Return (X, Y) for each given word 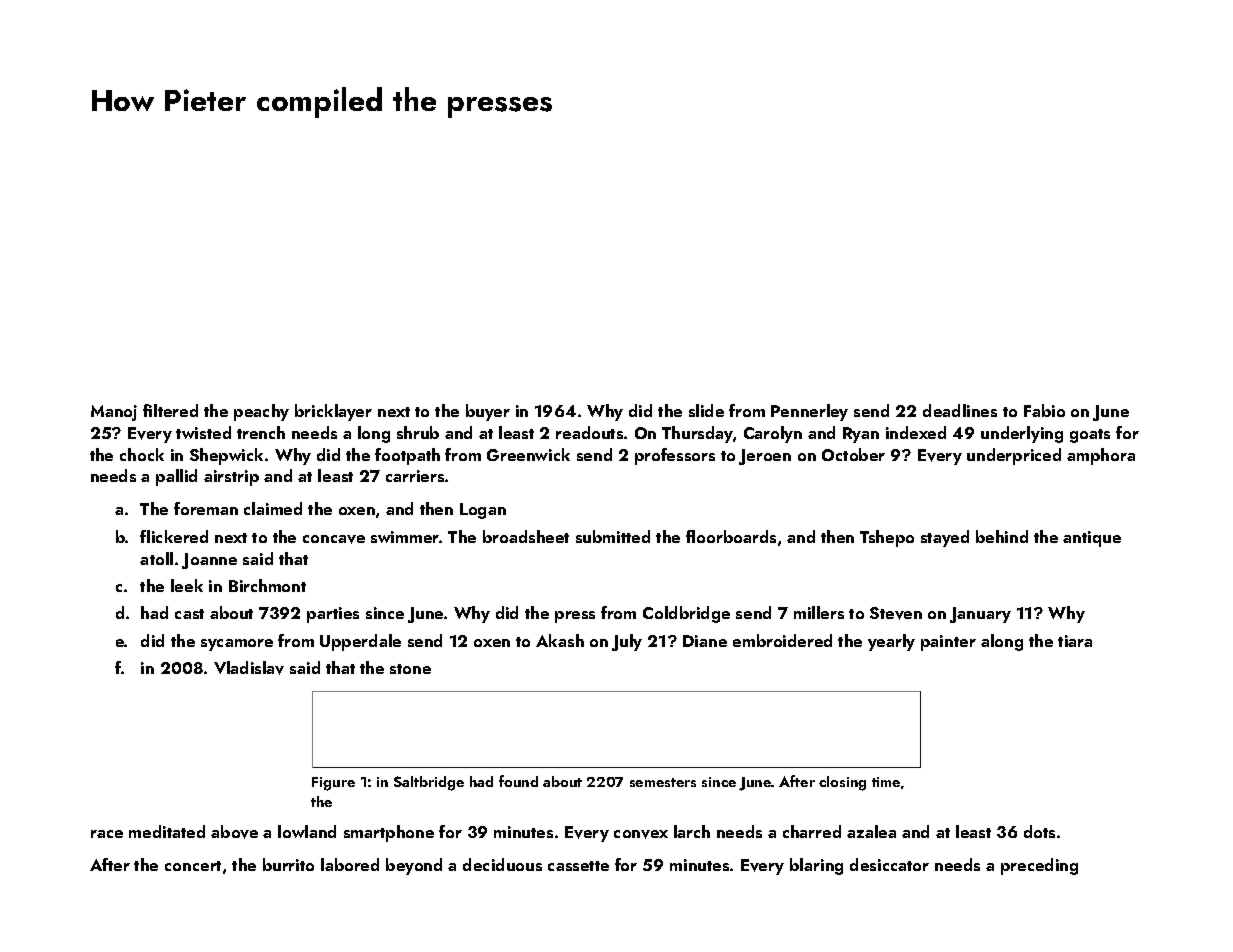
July (627, 642)
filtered (170, 410)
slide (706, 410)
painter (948, 643)
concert (193, 866)
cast (189, 614)
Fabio (1044, 410)
